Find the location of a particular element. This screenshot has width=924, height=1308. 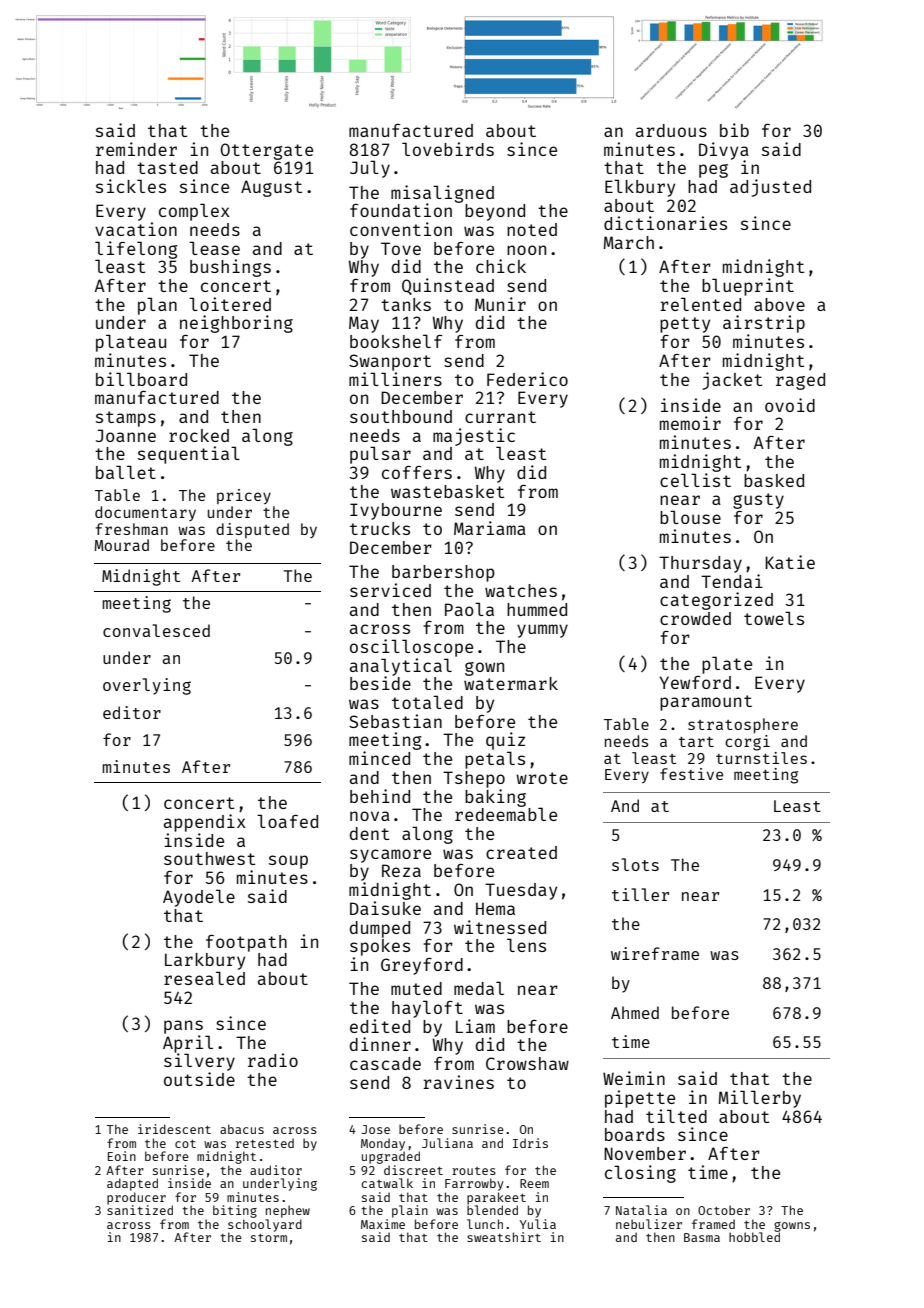

silvery is located at coordinates (199, 1062).
